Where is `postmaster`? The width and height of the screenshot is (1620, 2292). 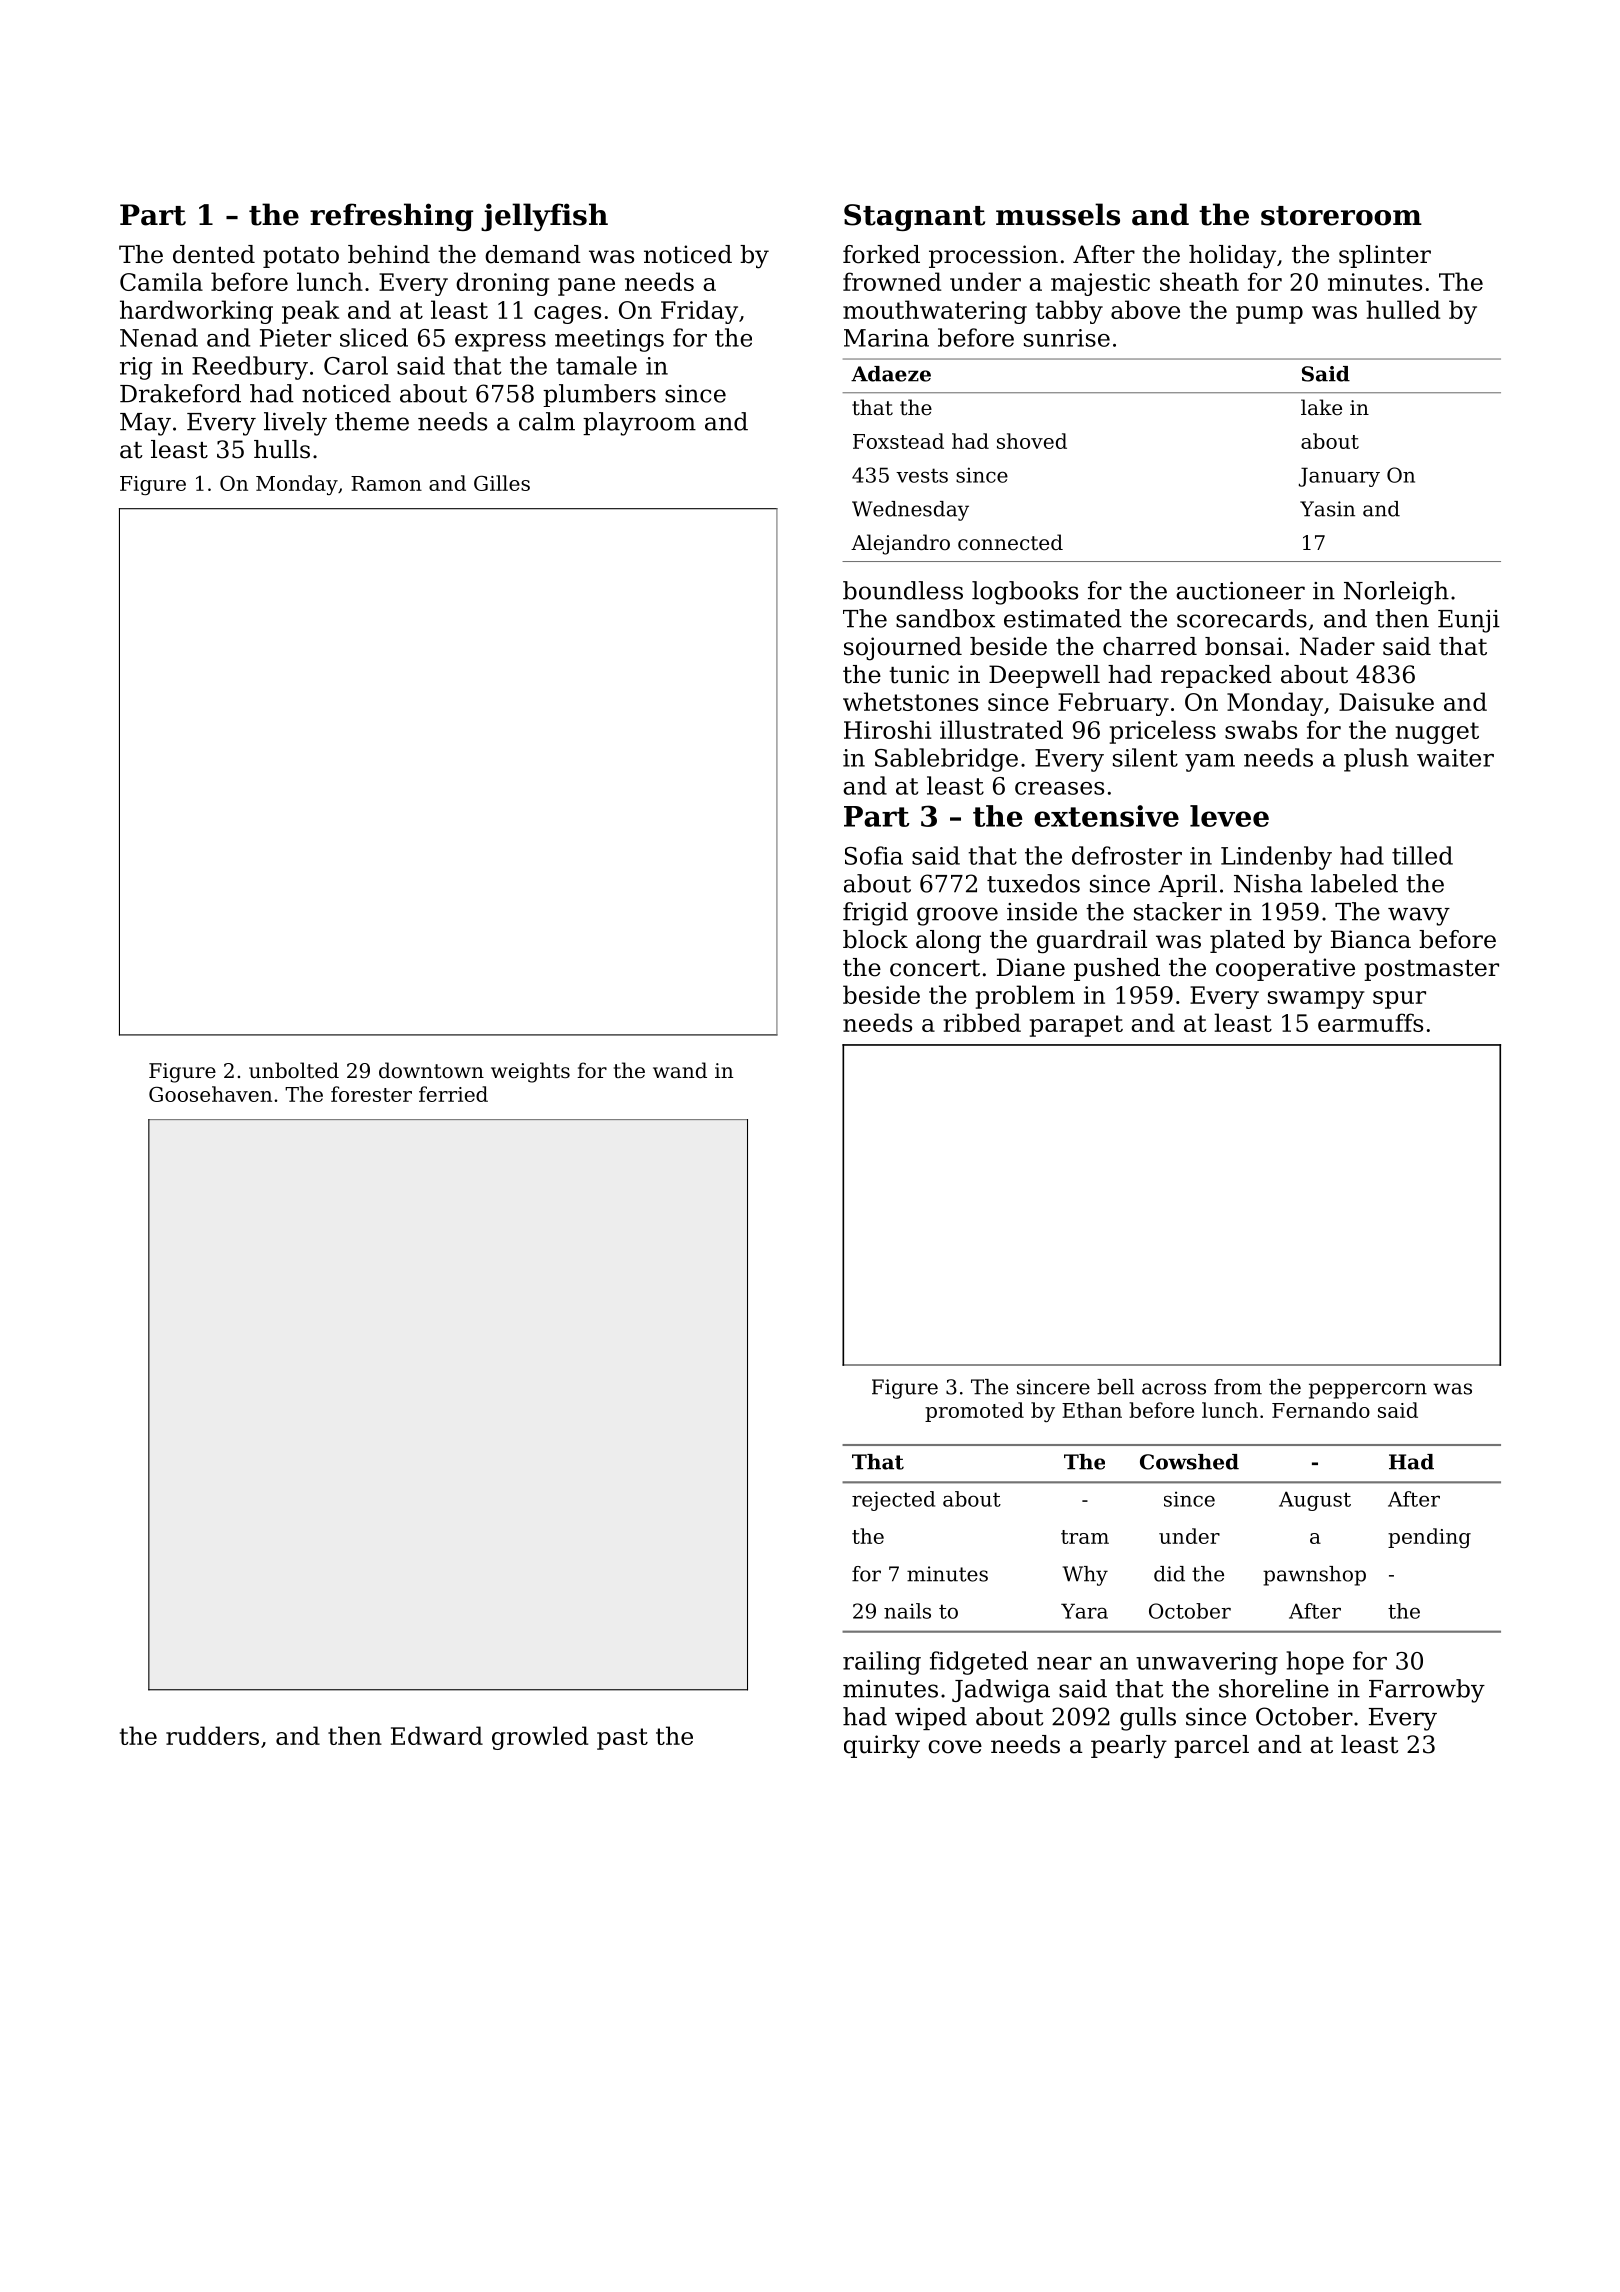
postmaster is located at coordinates (1431, 970).
